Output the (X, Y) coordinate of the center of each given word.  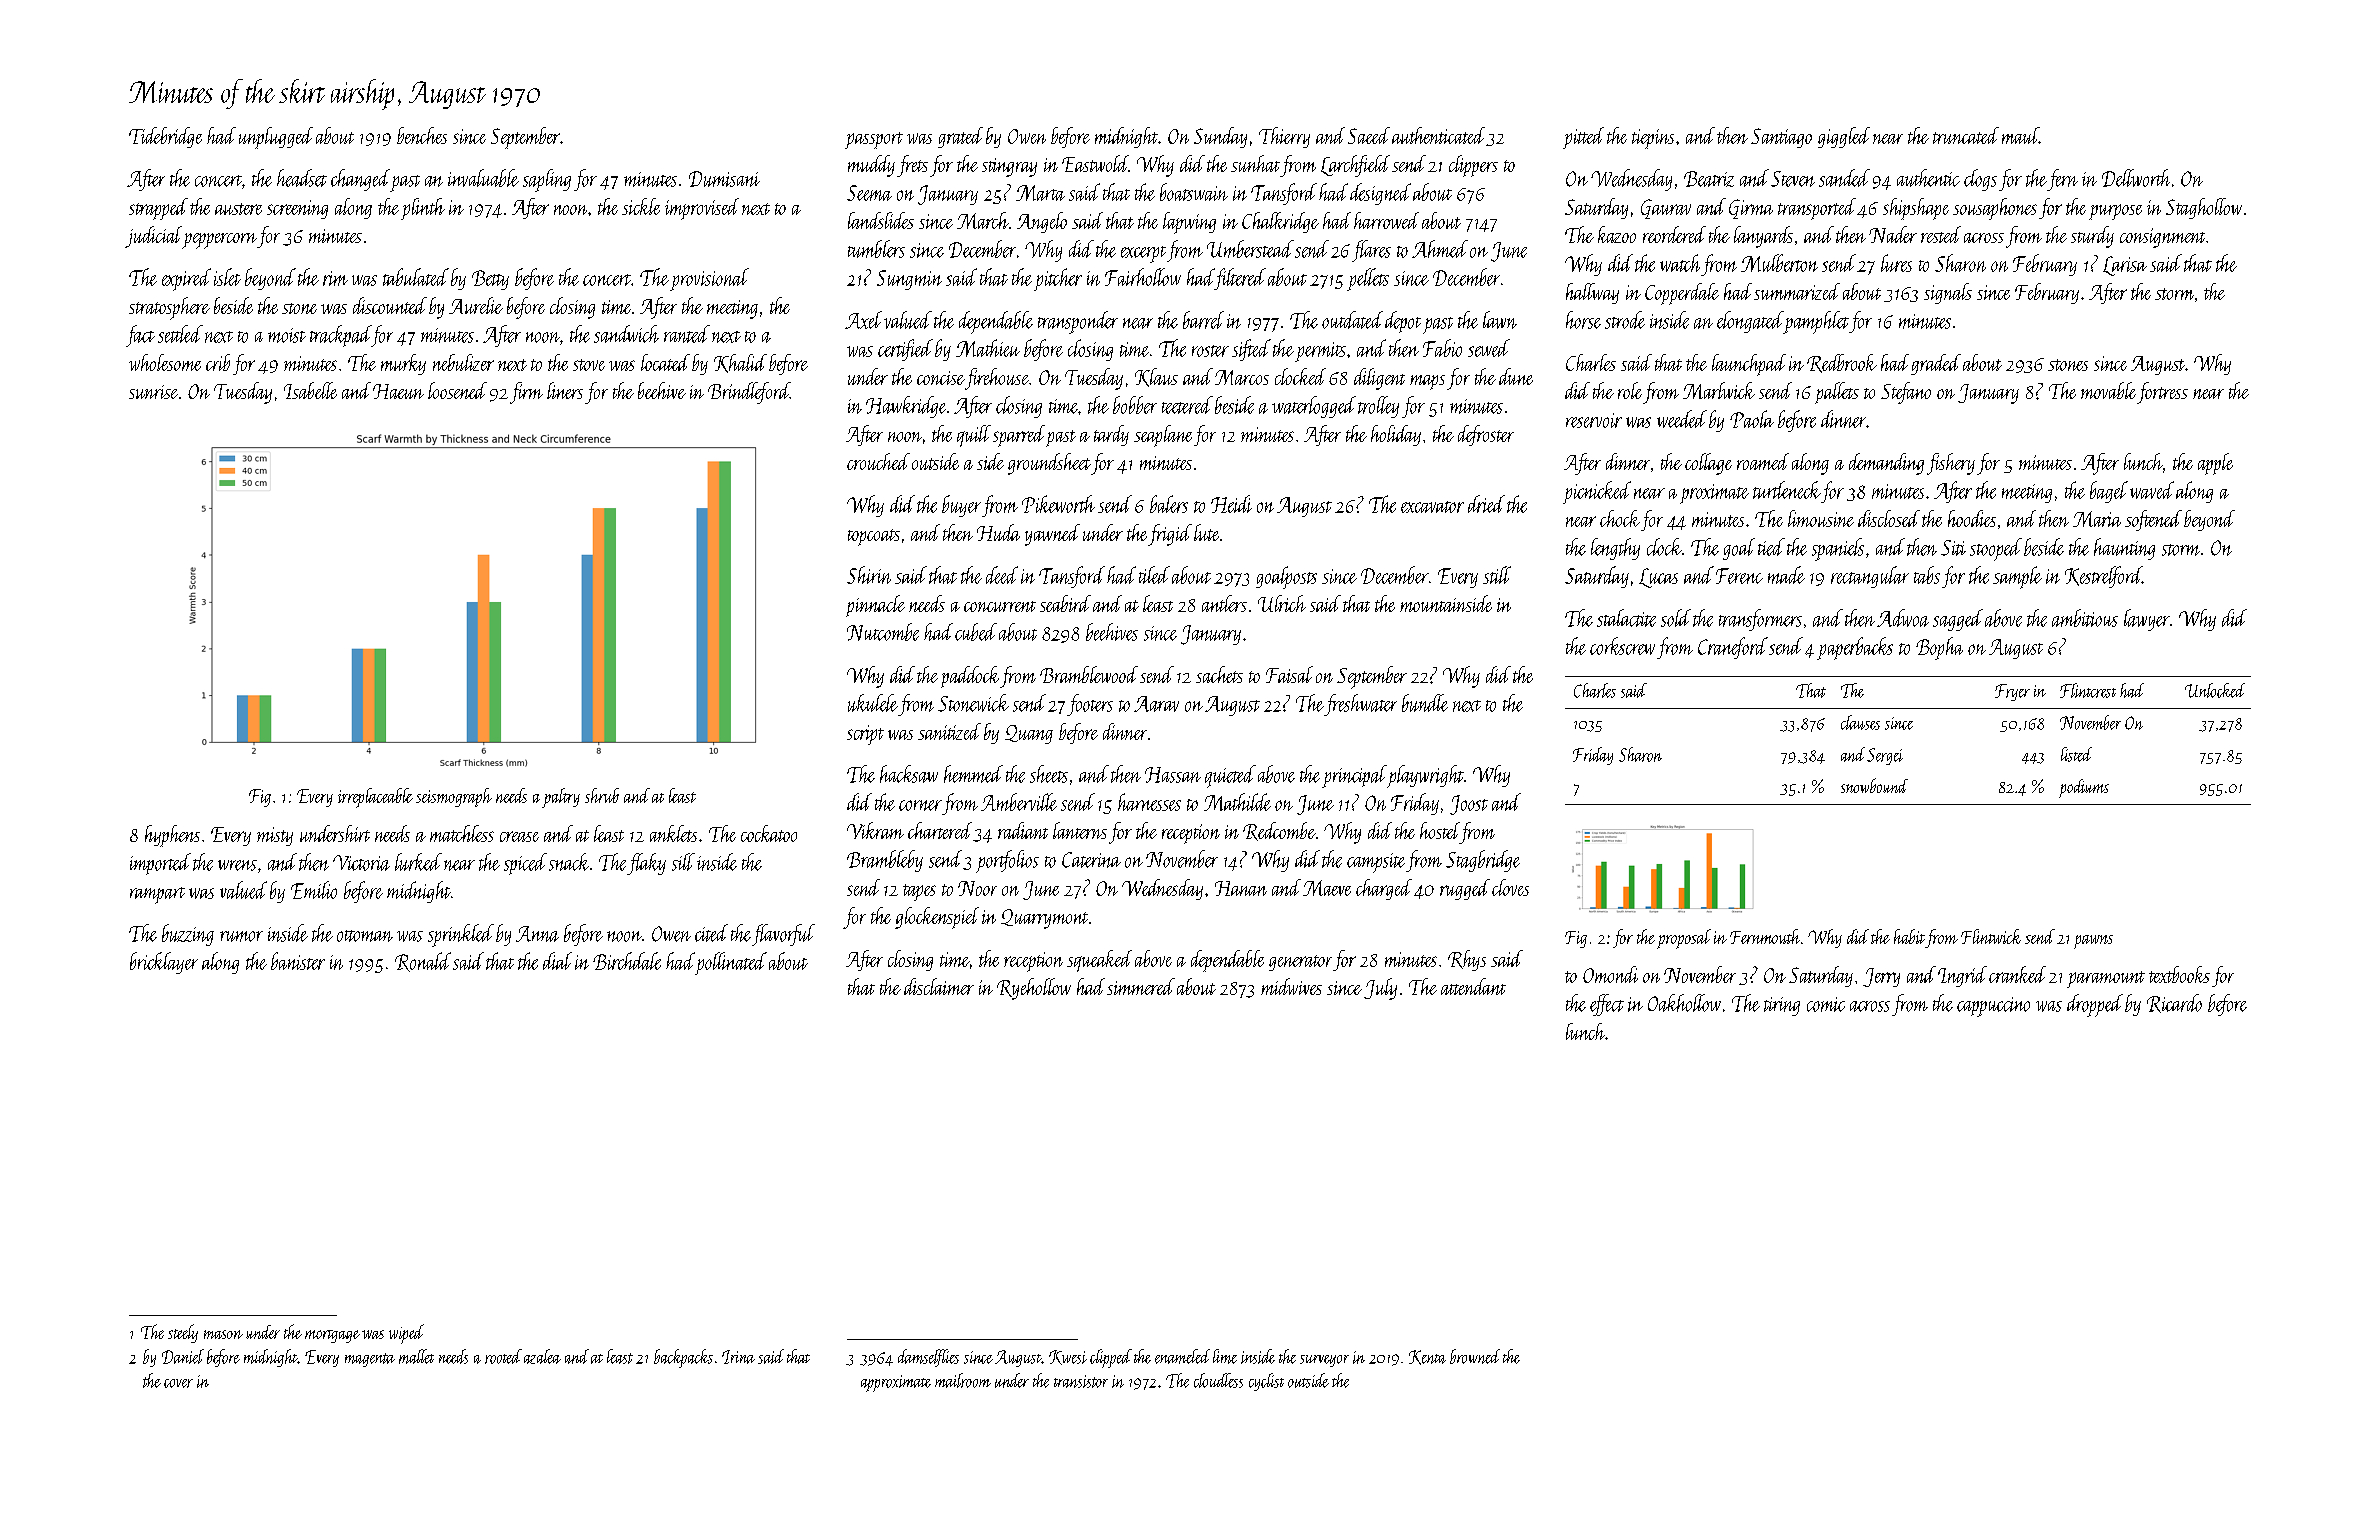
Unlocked (2215, 690)
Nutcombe (883, 632)
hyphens (172, 836)
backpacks (683, 1358)
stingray (1009, 167)
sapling (547, 180)
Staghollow (2204, 208)
